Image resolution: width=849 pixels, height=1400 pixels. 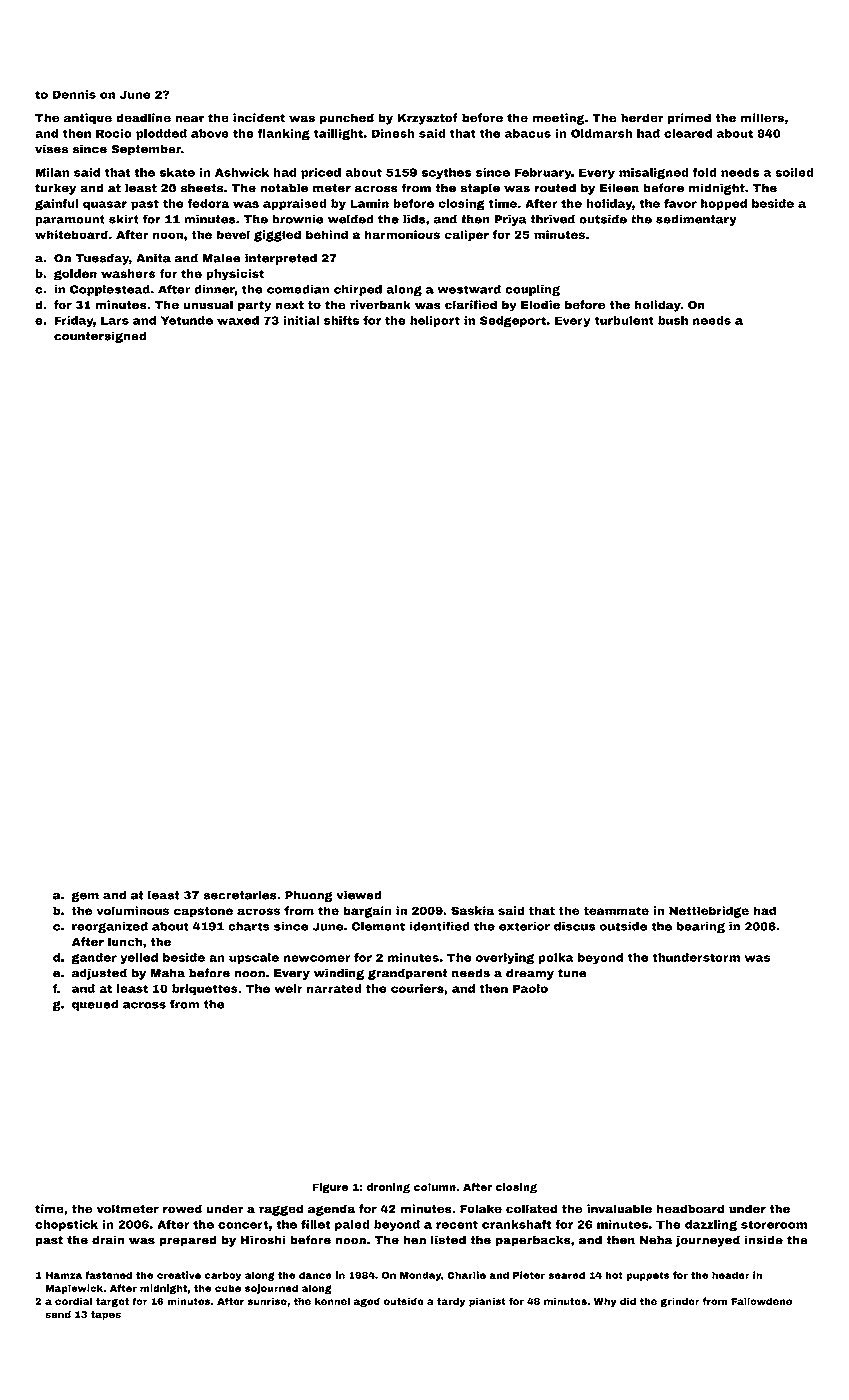 I want to click on turbulent, so click(x=624, y=320).
